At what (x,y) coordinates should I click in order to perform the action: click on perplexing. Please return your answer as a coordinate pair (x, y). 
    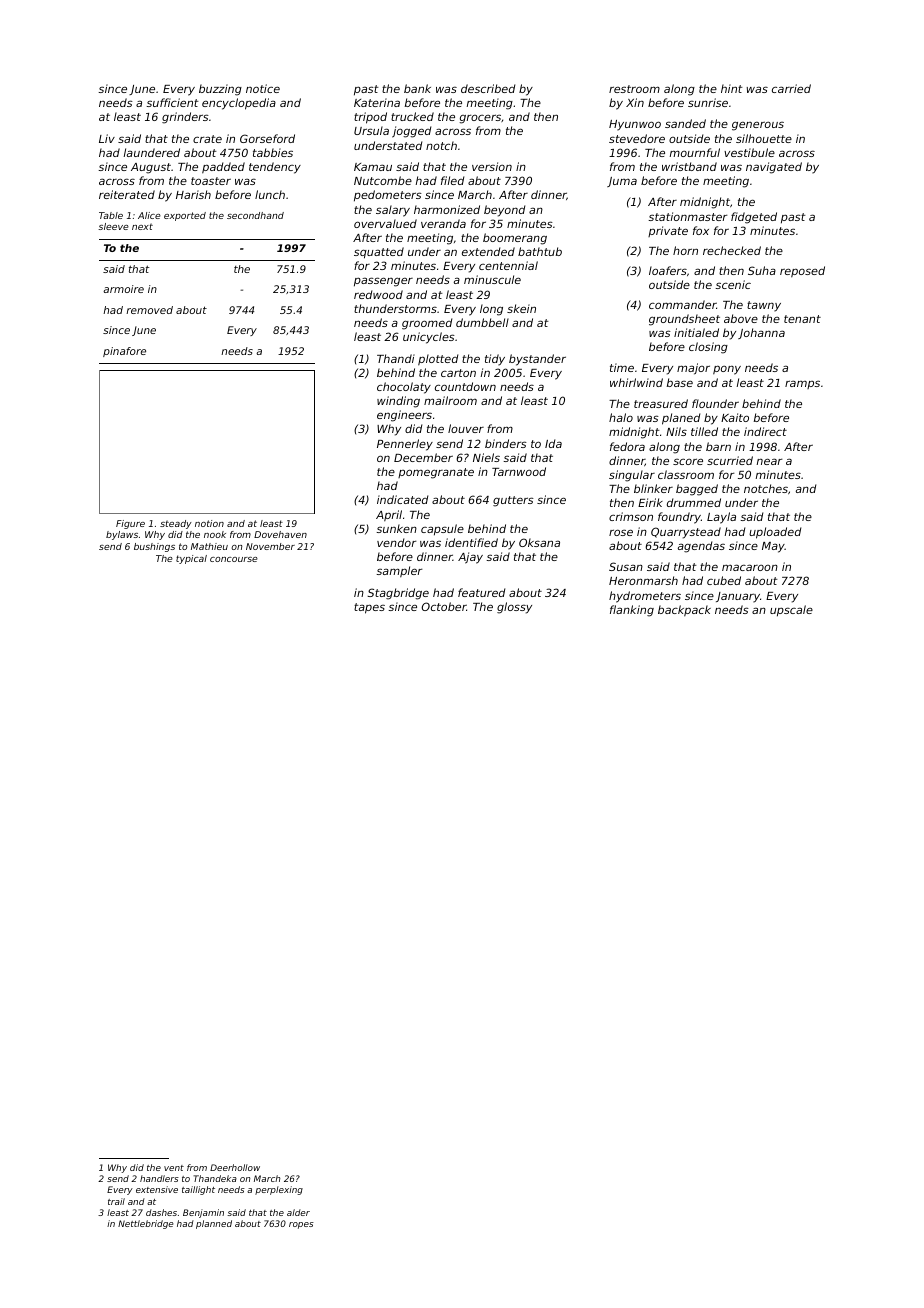
    Looking at the image, I should click on (279, 1190).
